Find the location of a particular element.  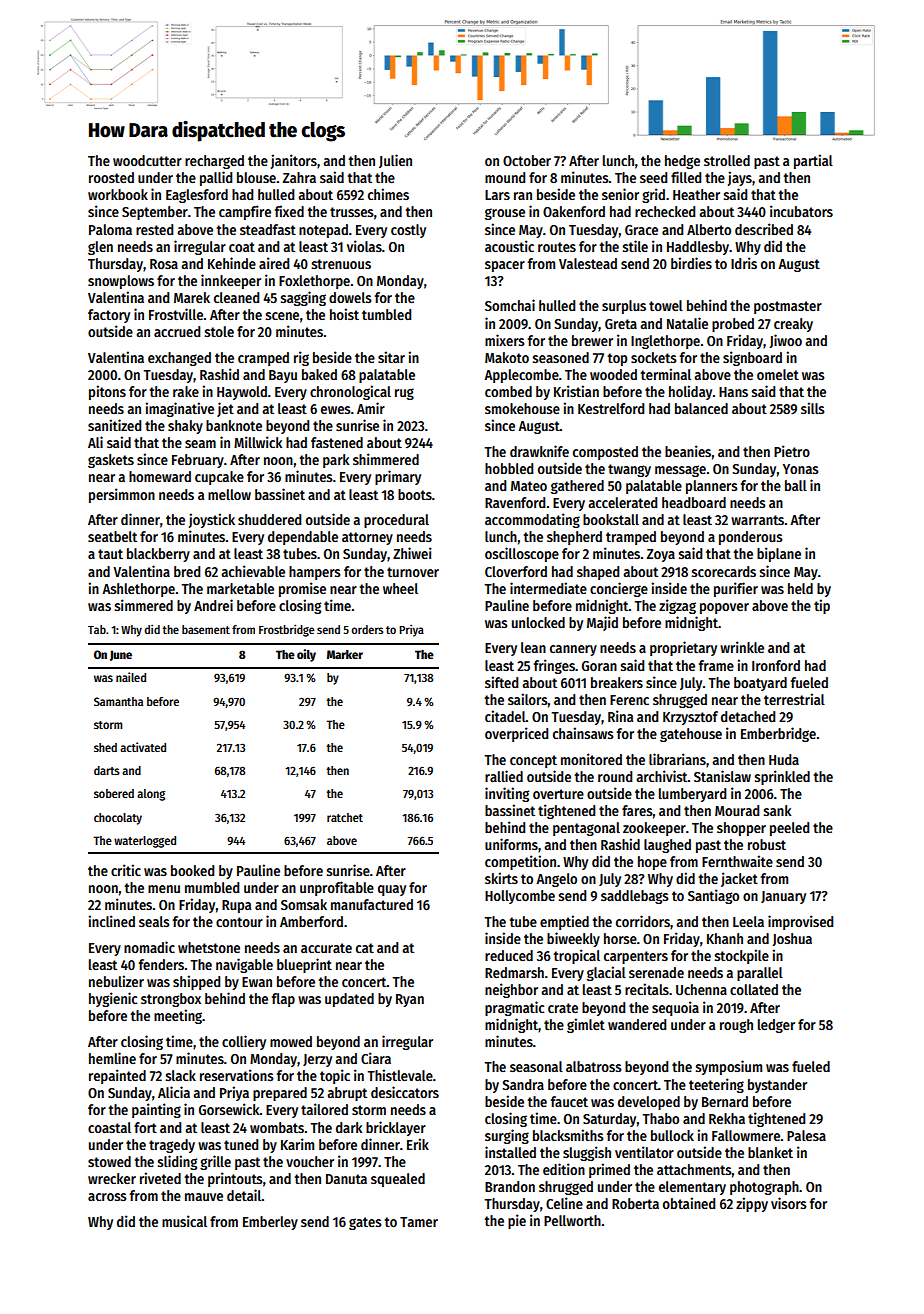

activated is located at coordinates (143, 747).
